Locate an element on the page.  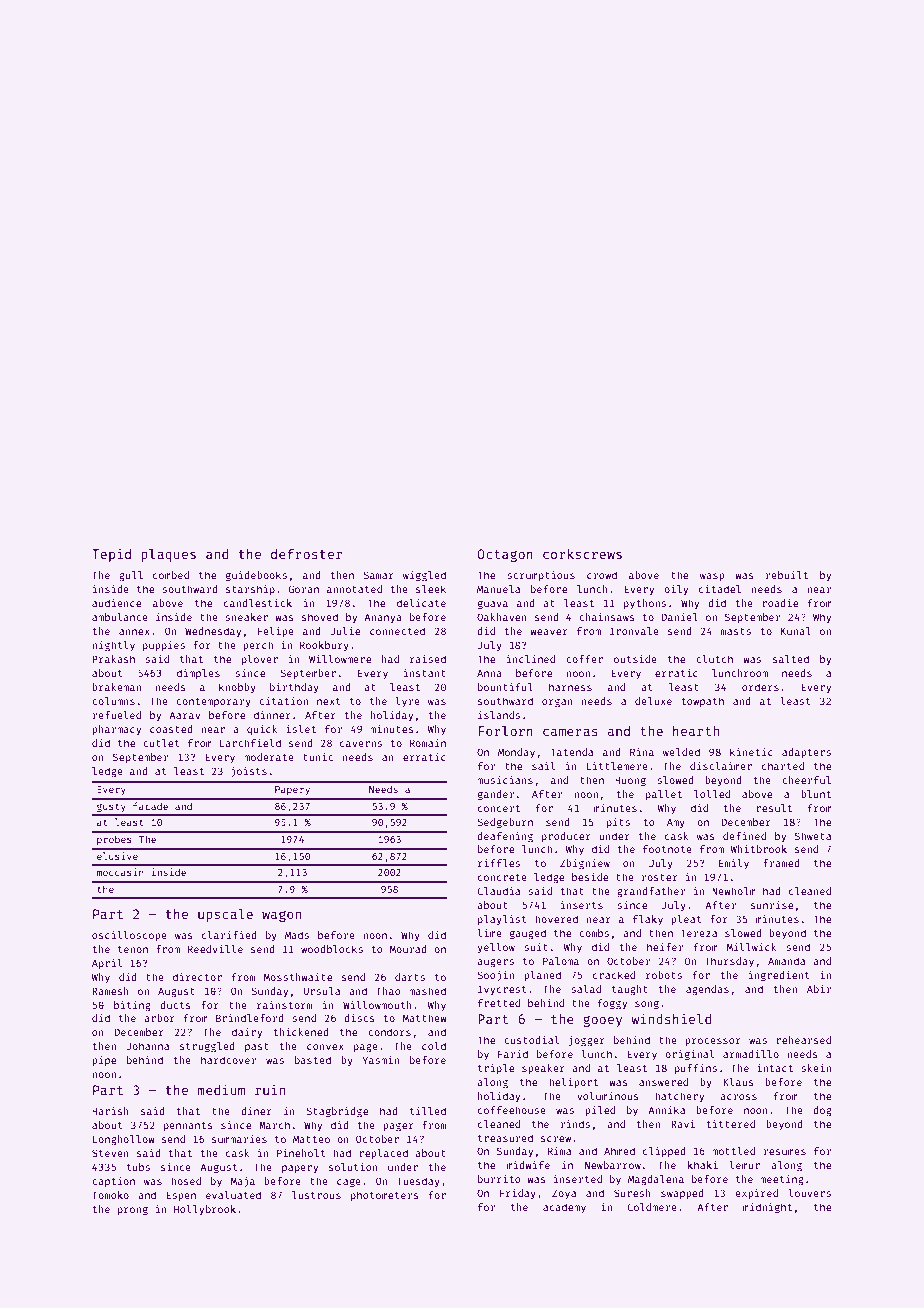
raised is located at coordinates (428, 659).
